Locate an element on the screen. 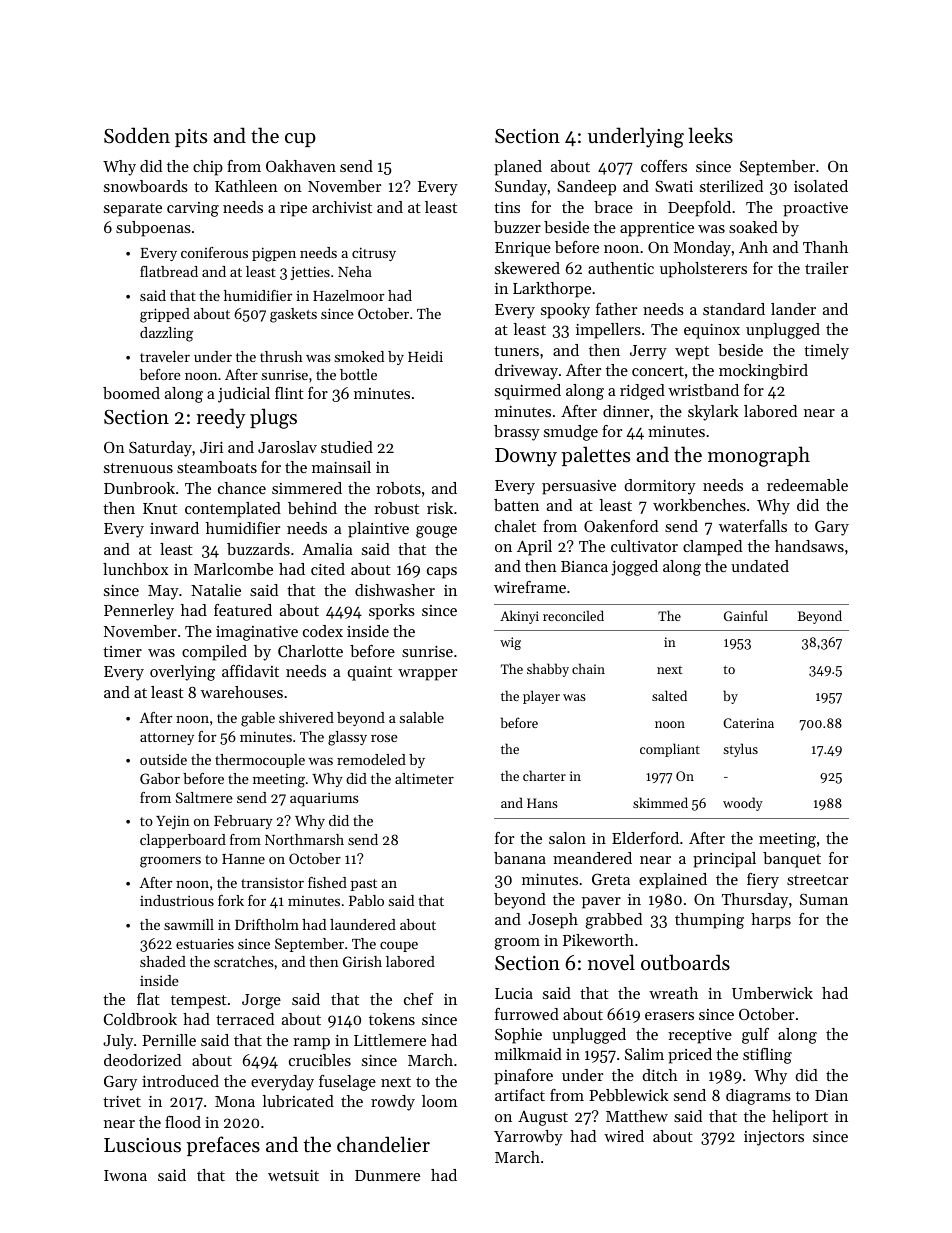 This screenshot has height=1233, width=952. grabbed is located at coordinates (614, 921).
